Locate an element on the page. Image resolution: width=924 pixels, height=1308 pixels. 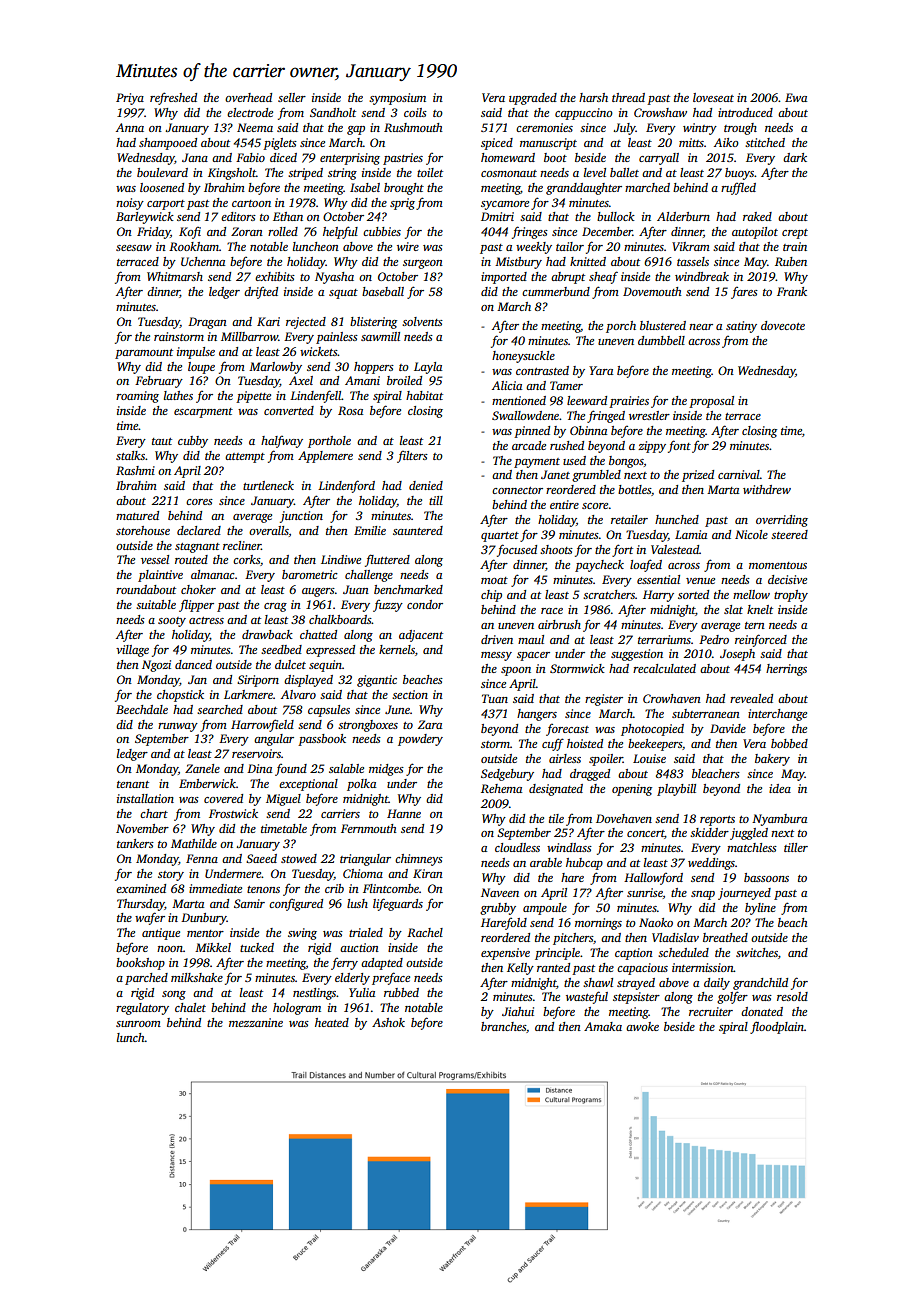
revealed is located at coordinates (751, 698).
